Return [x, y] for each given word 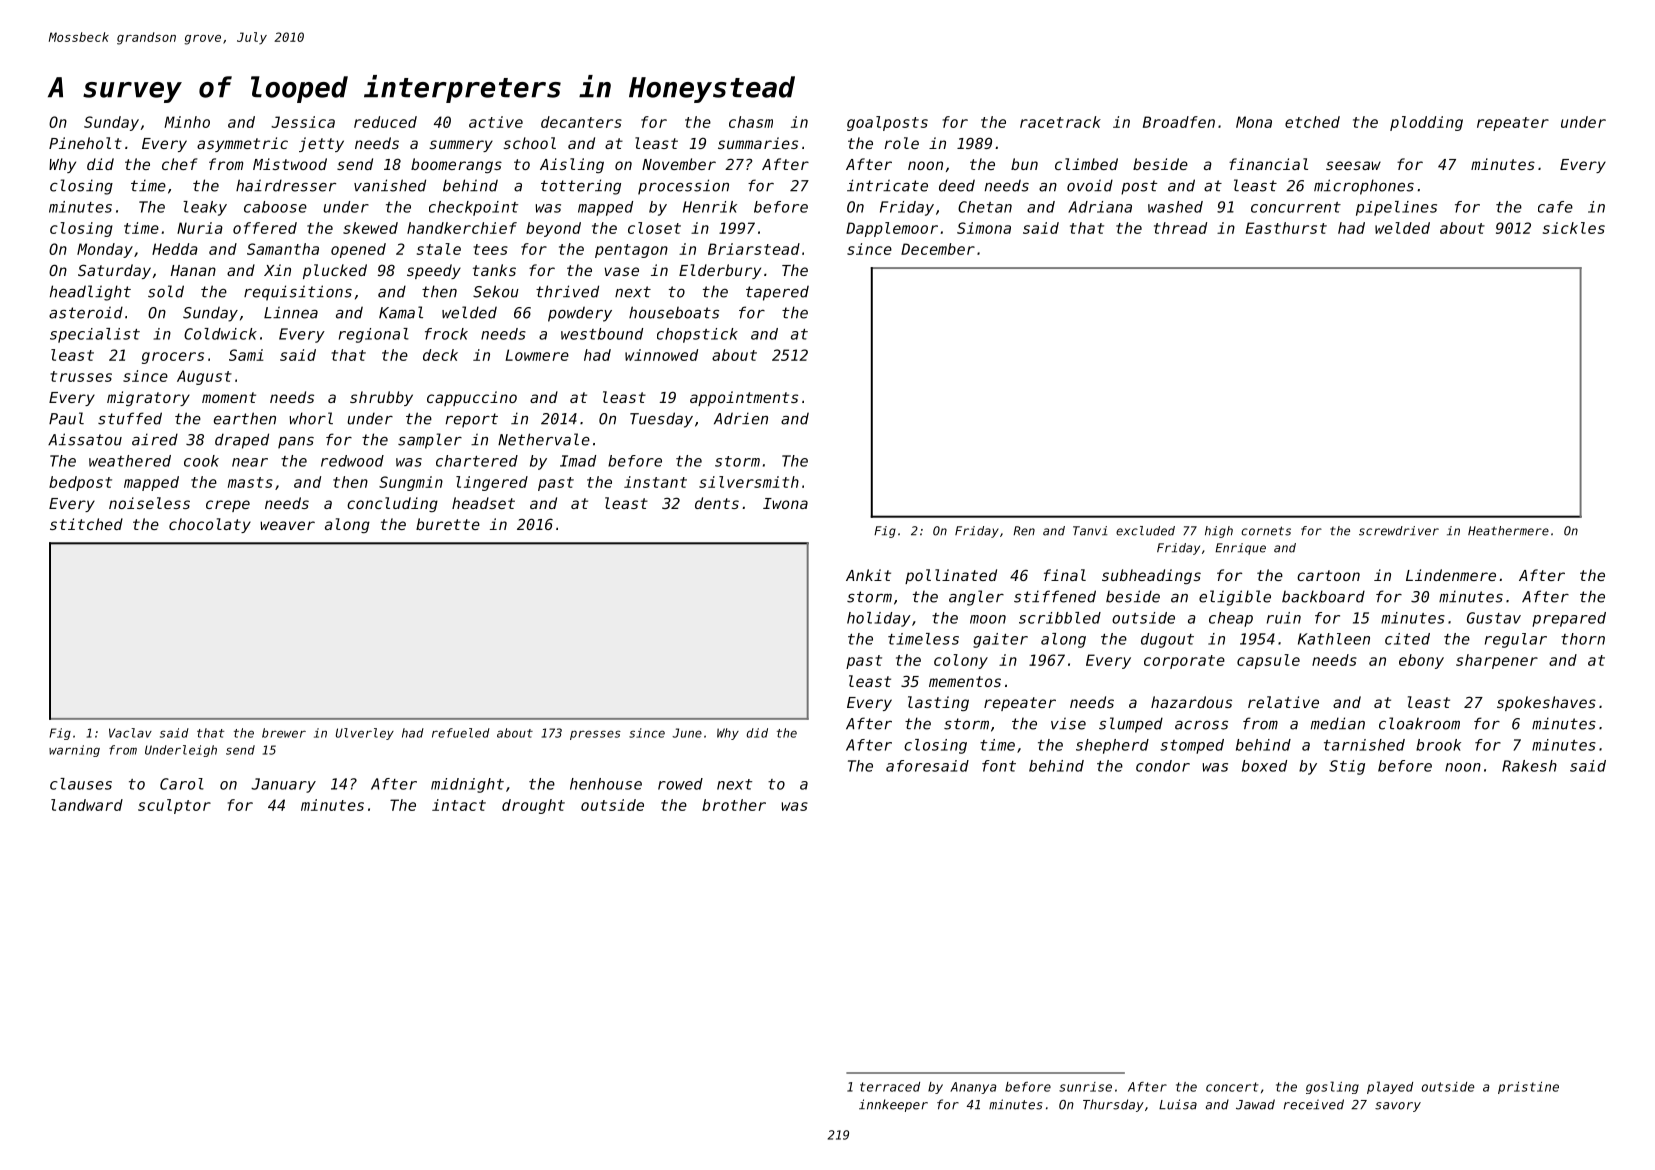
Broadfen [1179, 122]
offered [265, 228]
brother [734, 805]
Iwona [785, 503]
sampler [430, 441]
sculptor [174, 806]
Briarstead [754, 249]
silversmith [749, 482]
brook [1438, 745]
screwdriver [1399, 531]
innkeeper [893, 1105]
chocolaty [210, 525]
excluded [1145, 531]
